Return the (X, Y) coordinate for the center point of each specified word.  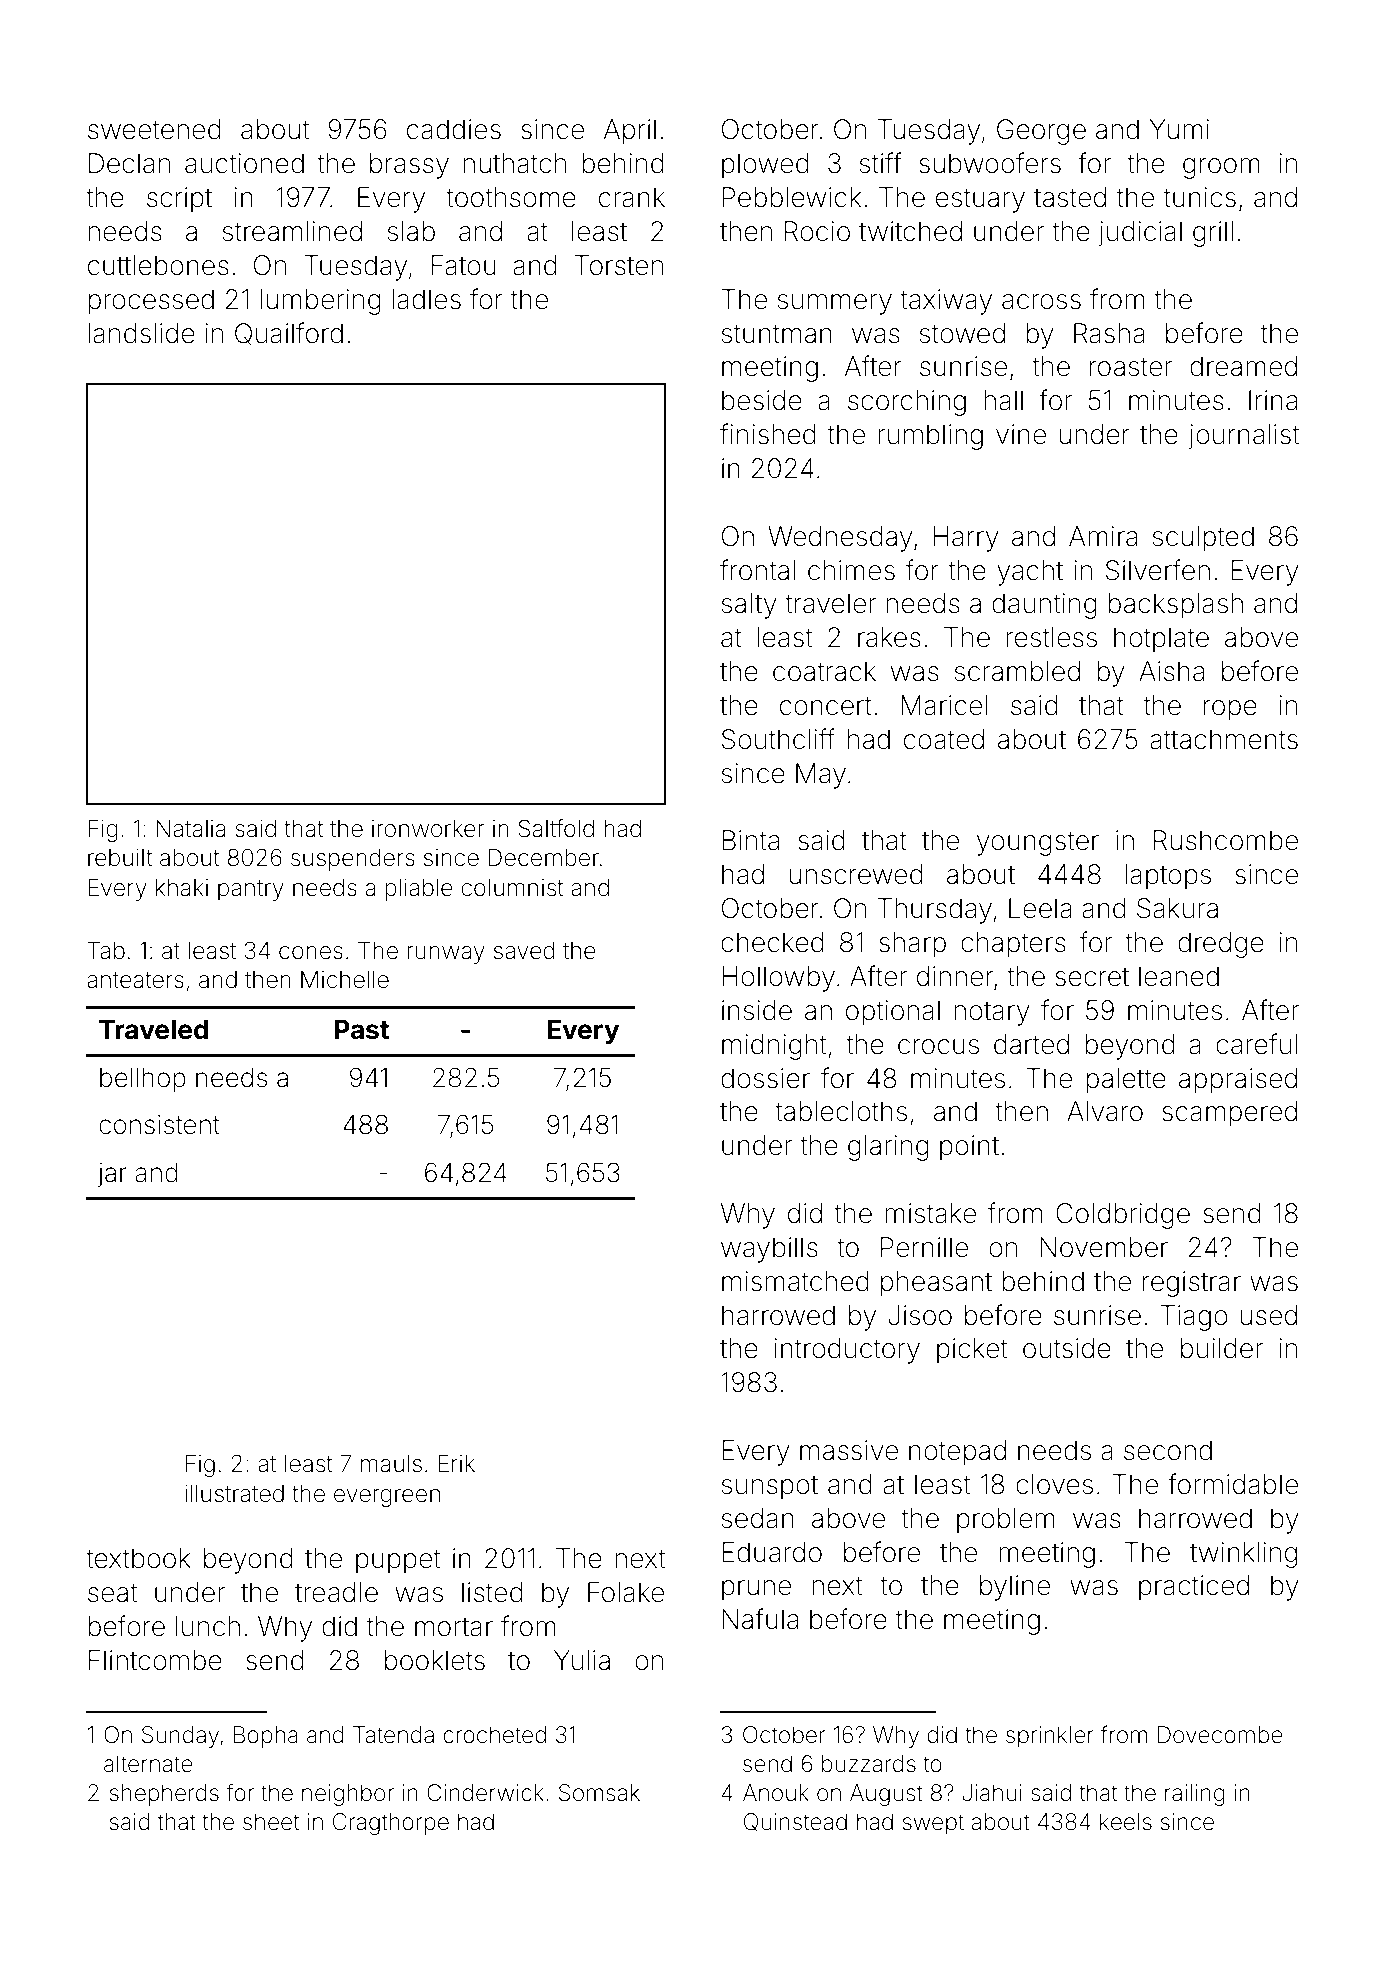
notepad (957, 1453)
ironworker (428, 829)
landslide (141, 333)
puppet (398, 1561)
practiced (1194, 1588)
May (821, 776)
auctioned (244, 163)
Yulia (582, 1660)
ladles (426, 299)
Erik (456, 1463)
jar (111, 1175)
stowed (962, 333)
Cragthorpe (391, 1824)
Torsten (619, 265)
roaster (1131, 367)
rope (1230, 710)
